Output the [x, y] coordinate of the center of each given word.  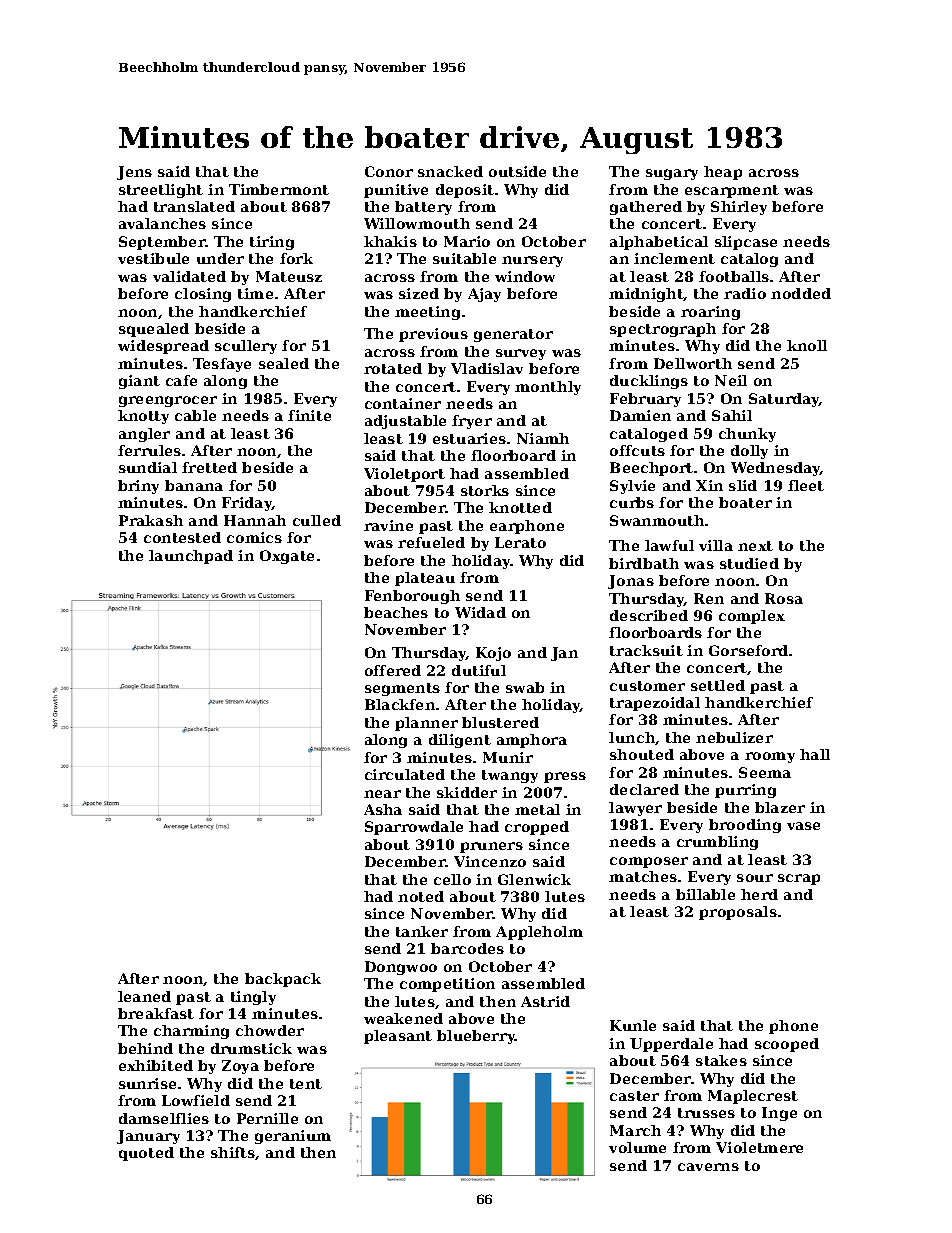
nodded [801, 293]
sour [755, 878]
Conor [389, 171]
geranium [293, 1137]
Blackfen [400, 704]
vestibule [153, 258]
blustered [500, 722]
